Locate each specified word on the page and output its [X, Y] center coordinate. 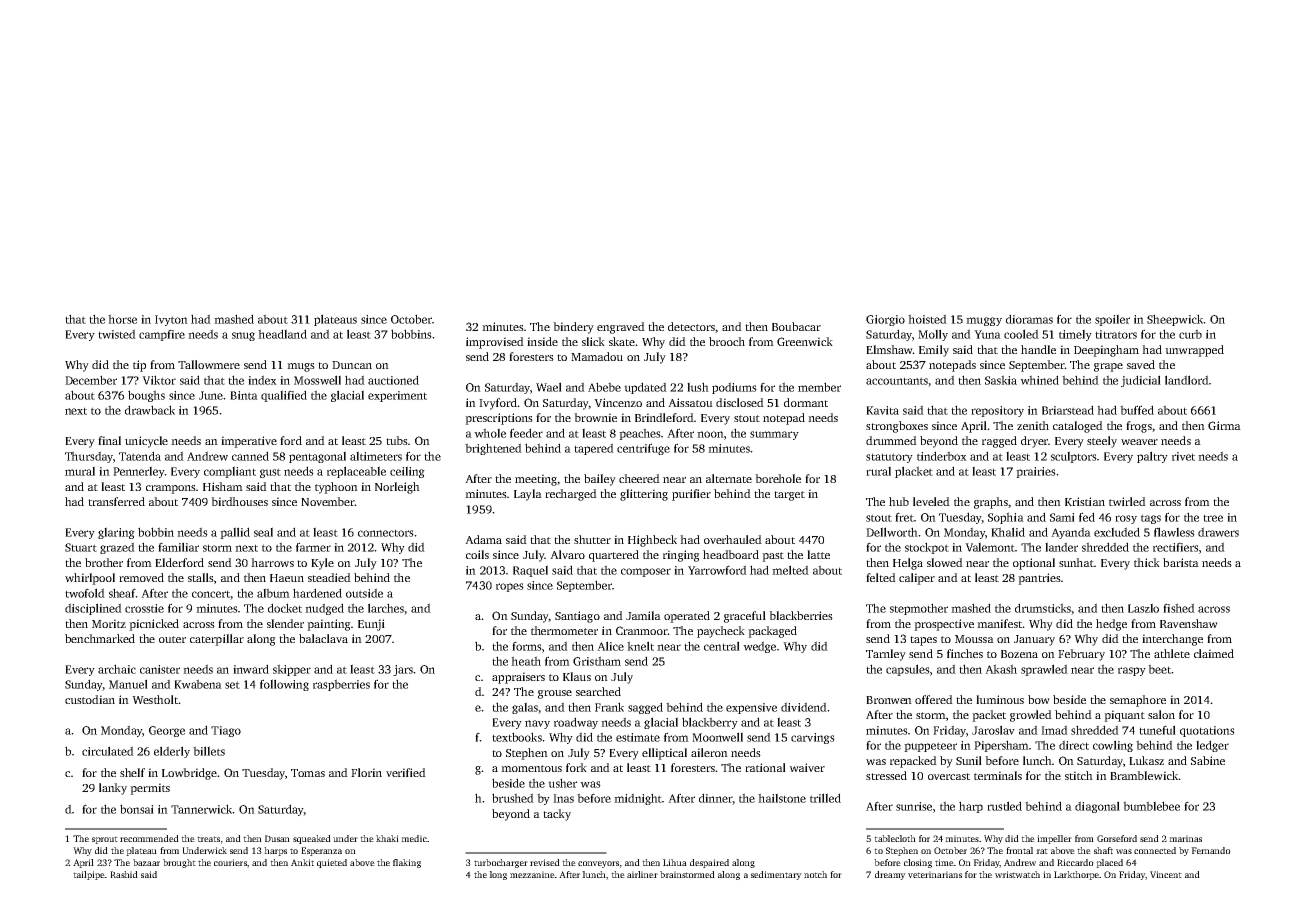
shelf [132, 772]
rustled [1004, 806]
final [109, 440]
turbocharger [501, 863]
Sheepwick [1175, 320]
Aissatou [690, 402]
